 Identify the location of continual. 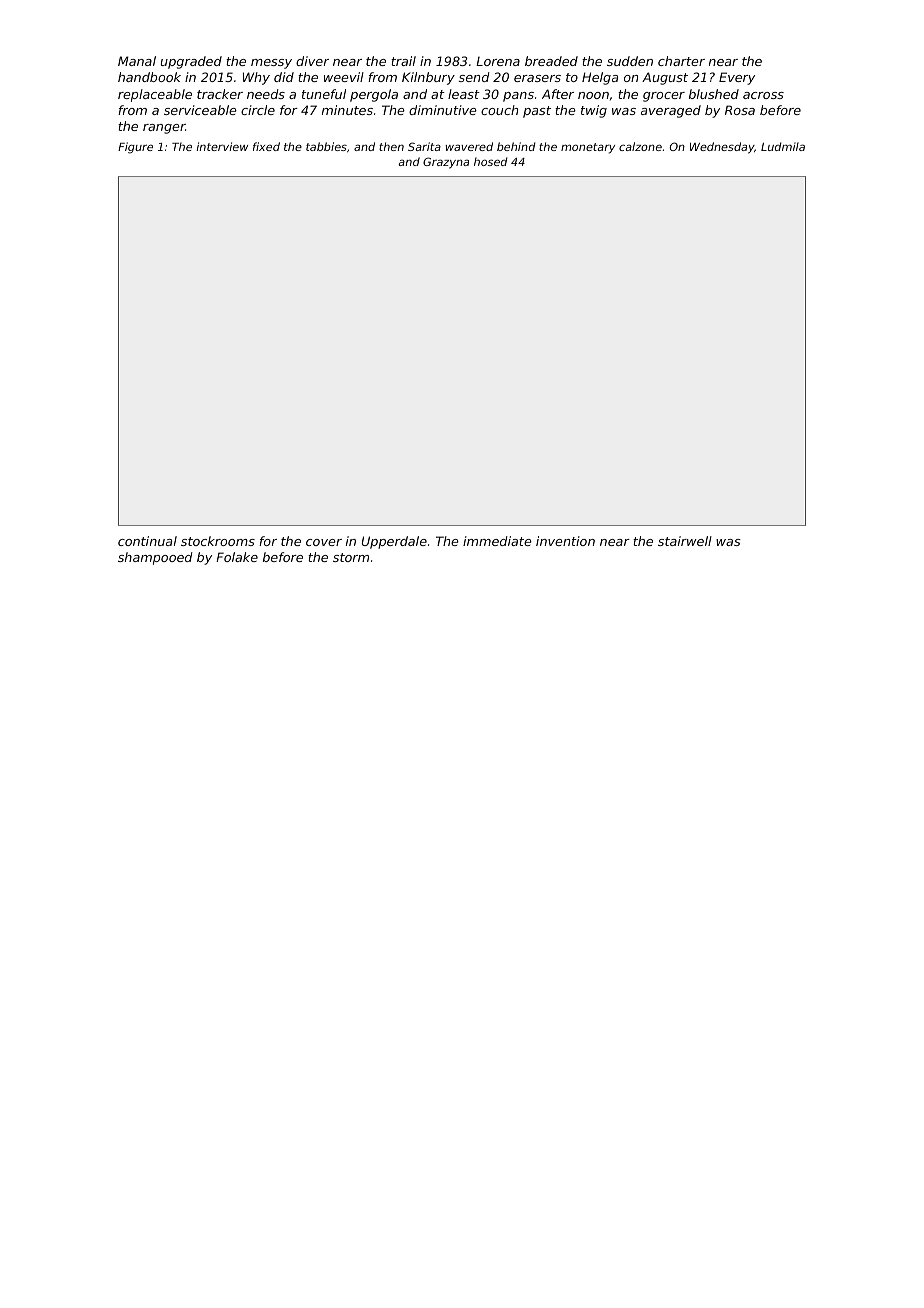
(147, 541).
